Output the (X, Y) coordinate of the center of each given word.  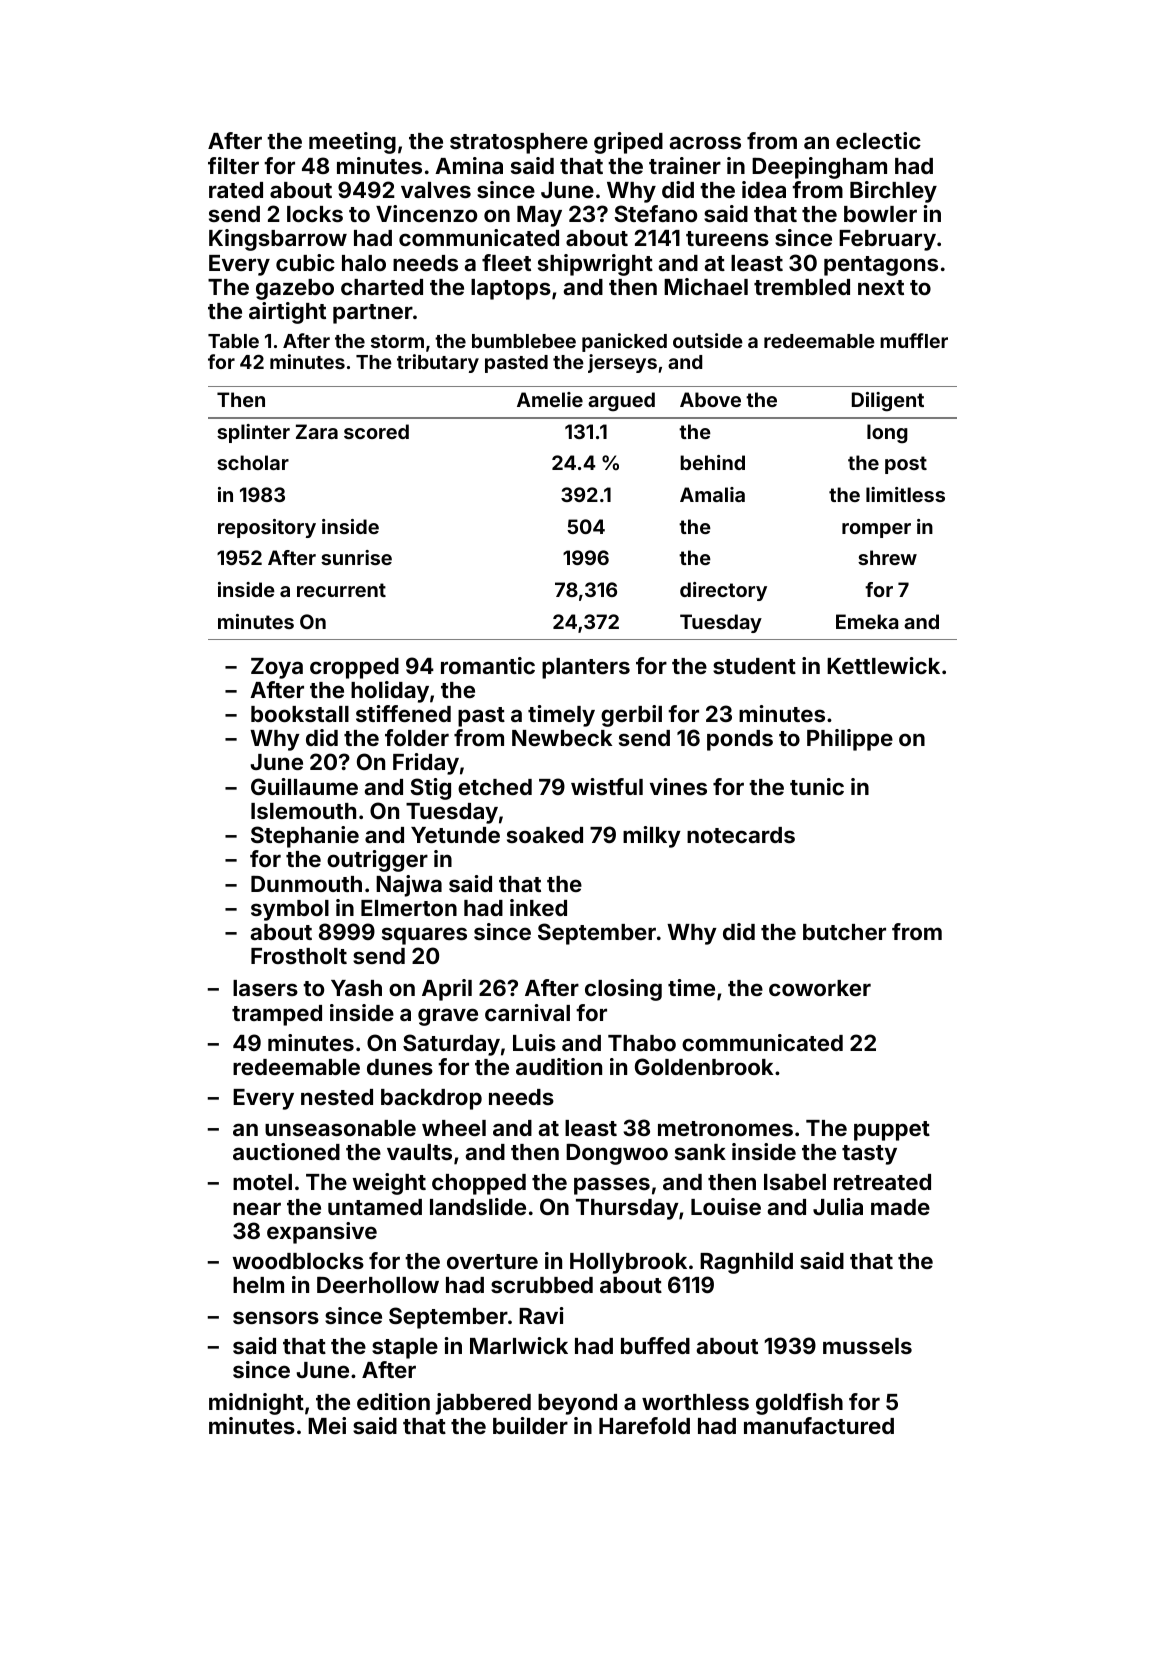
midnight (256, 1404)
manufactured (819, 1425)
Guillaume (304, 786)
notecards (741, 835)
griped (628, 143)
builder (530, 1425)
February (887, 240)
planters (586, 668)
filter (233, 165)
